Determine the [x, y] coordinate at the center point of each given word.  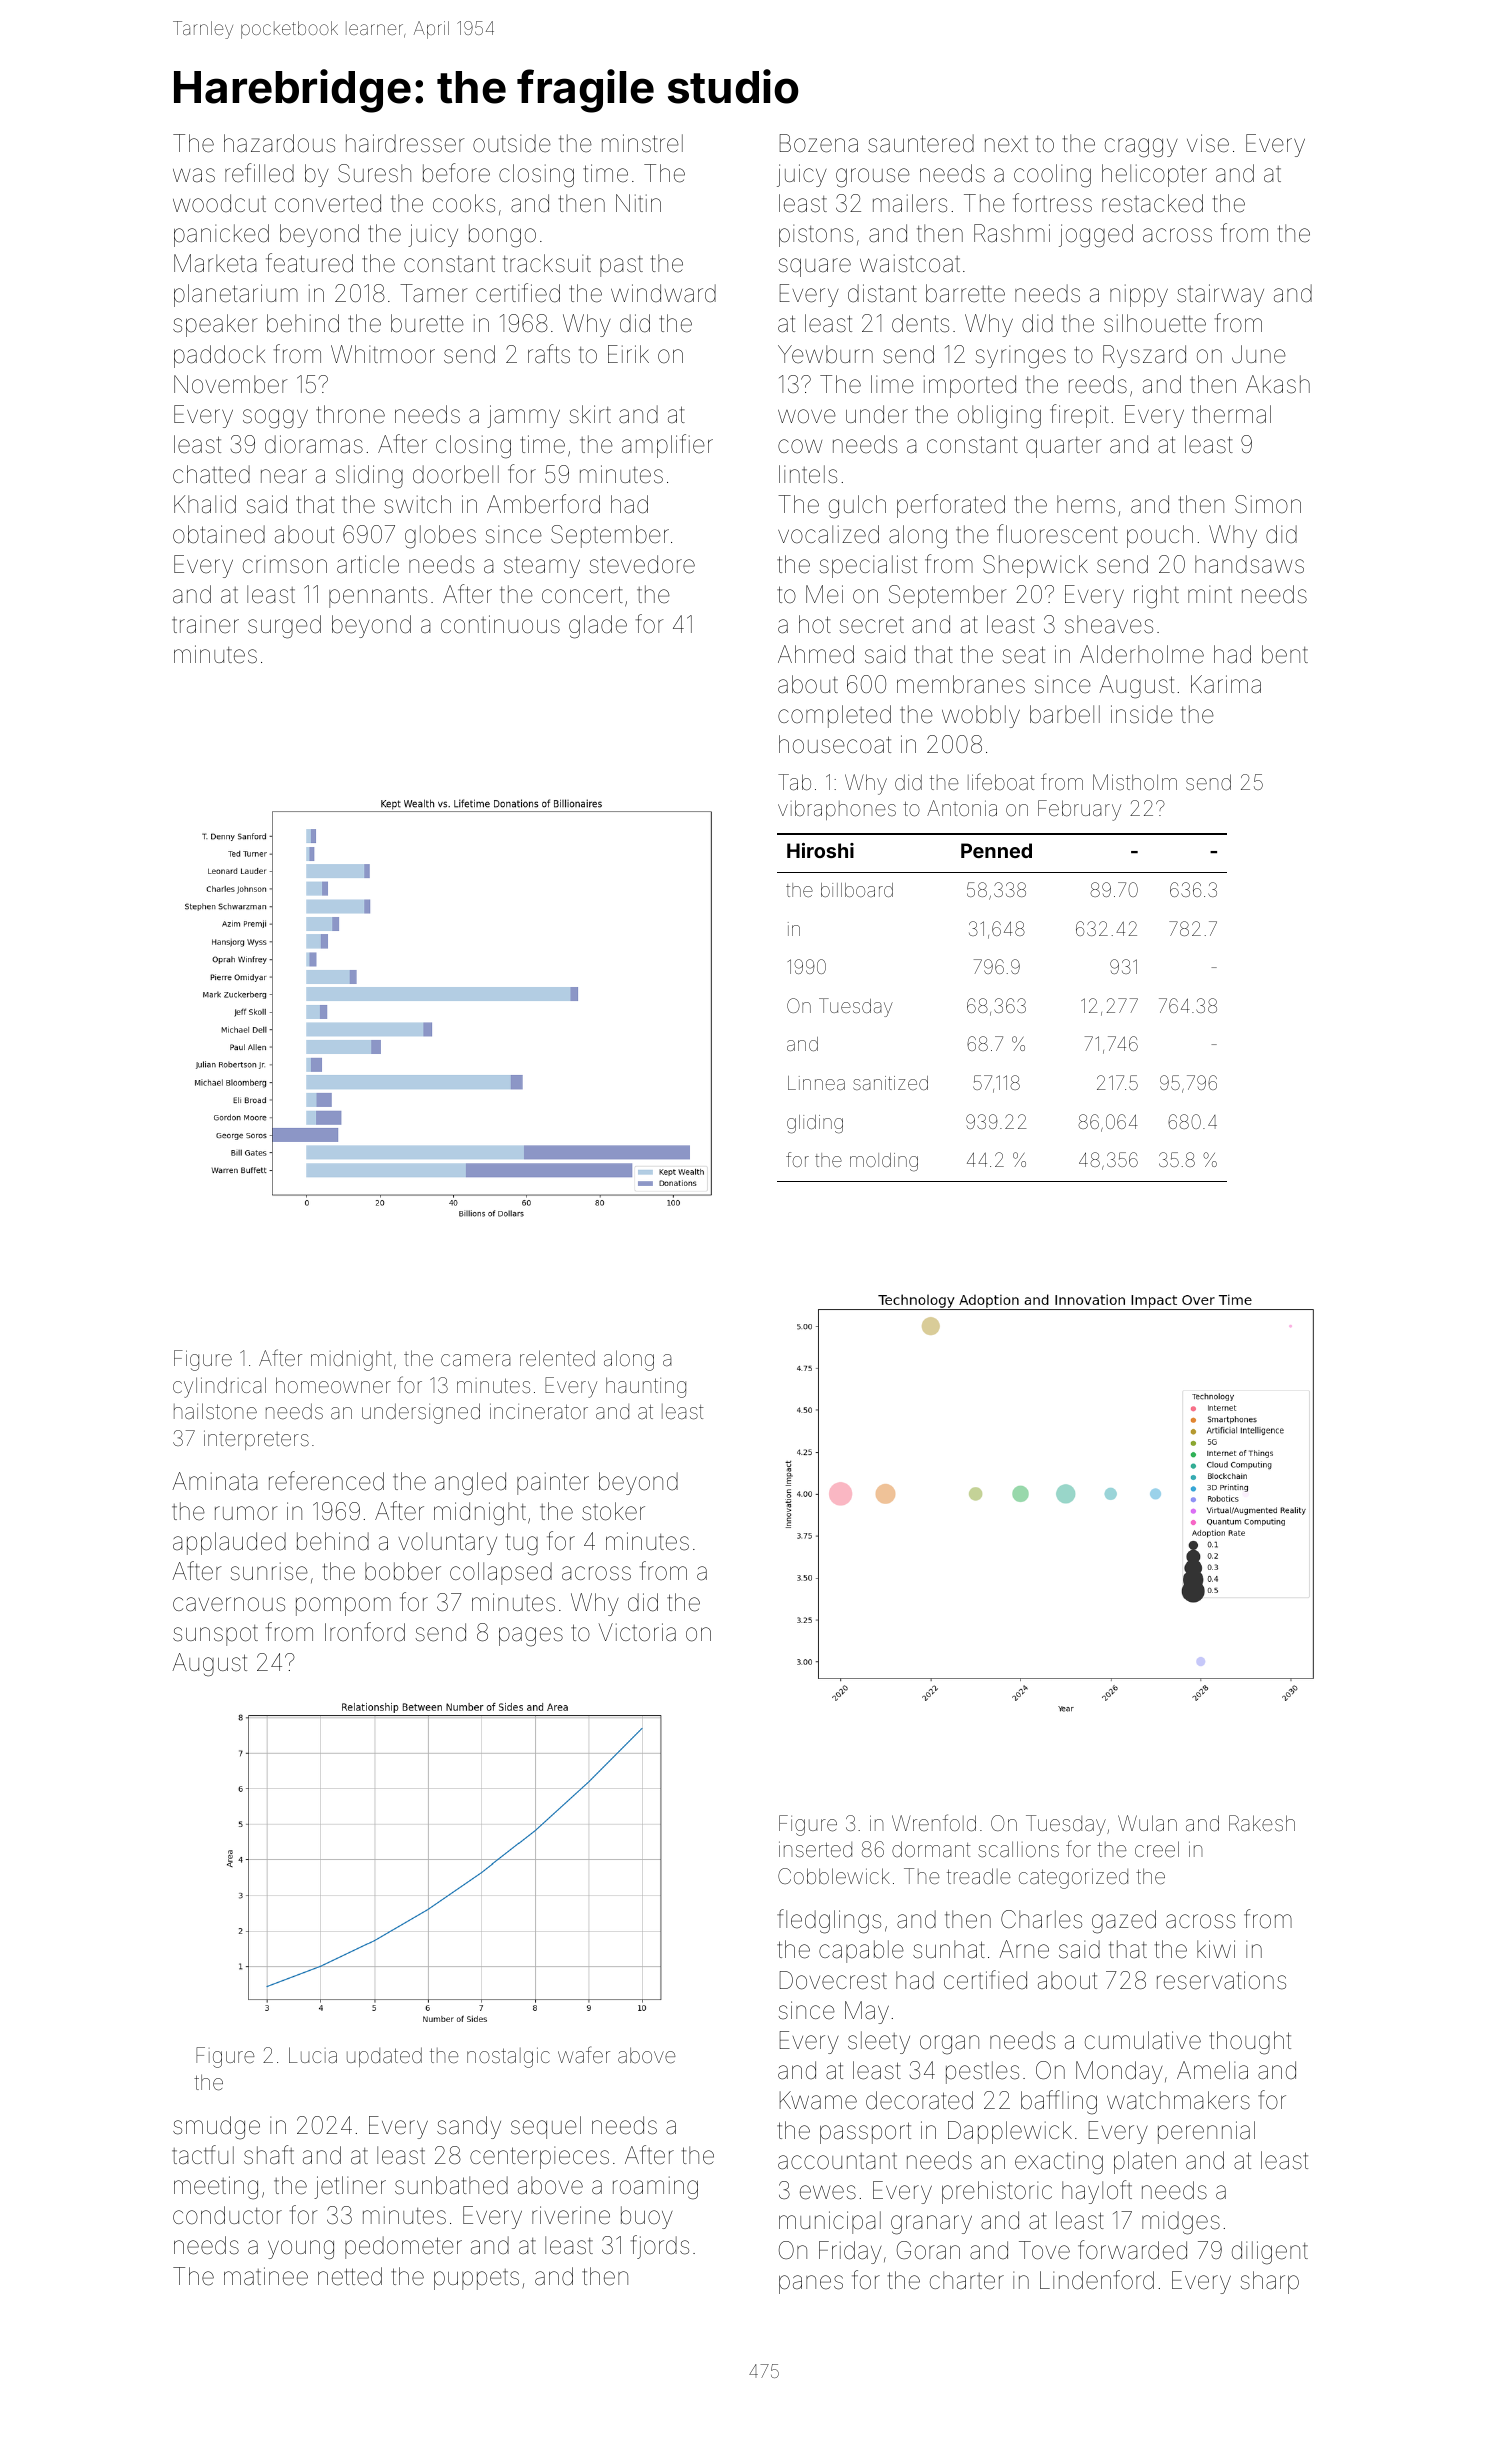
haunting [646, 1387]
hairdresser [405, 143]
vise [1208, 143]
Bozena [819, 143]
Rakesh [1262, 1823]
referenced [326, 1481]
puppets [476, 2279]
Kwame [818, 2100]
